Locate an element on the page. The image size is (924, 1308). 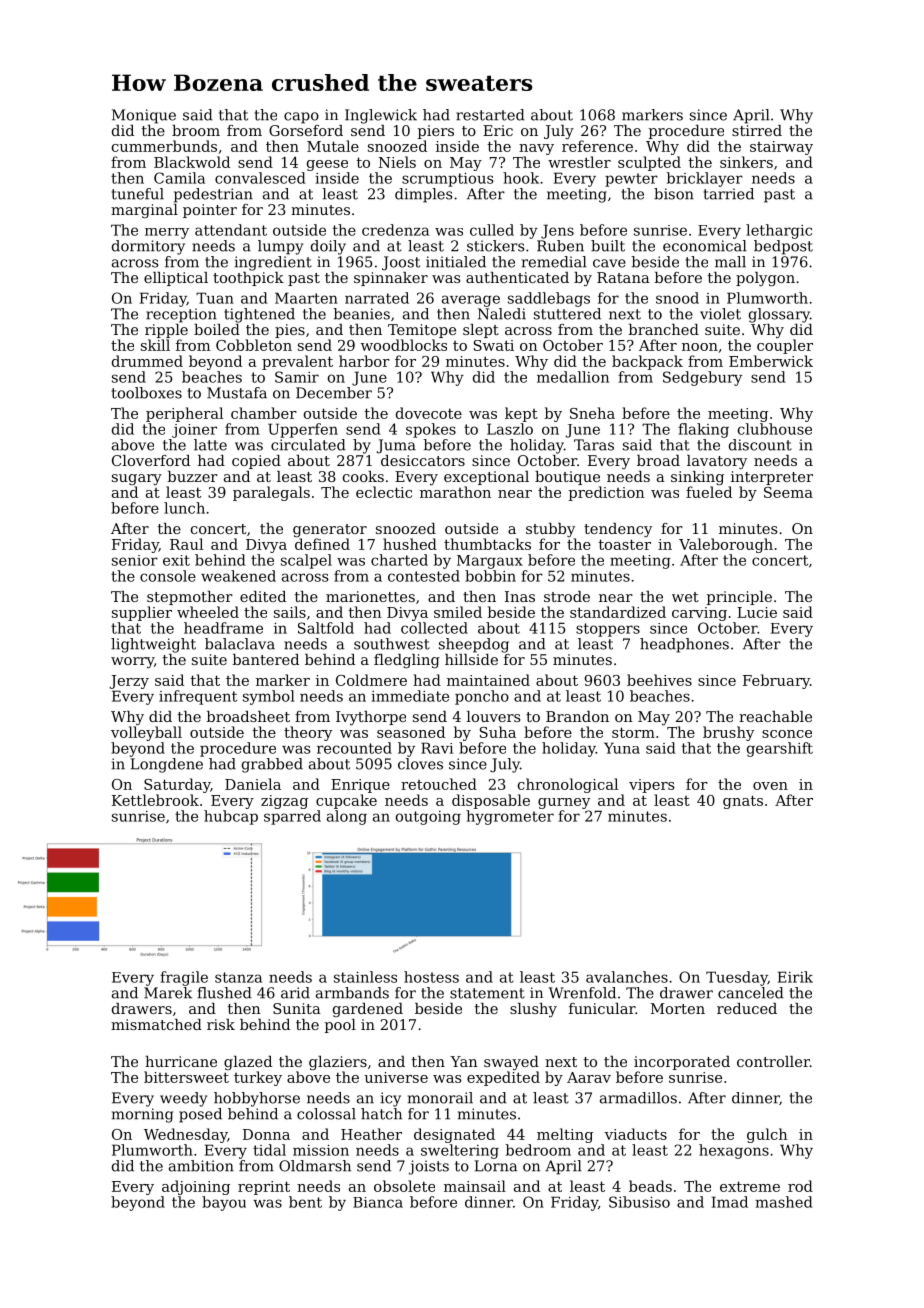
Longdene is located at coordinates (167, 765).
